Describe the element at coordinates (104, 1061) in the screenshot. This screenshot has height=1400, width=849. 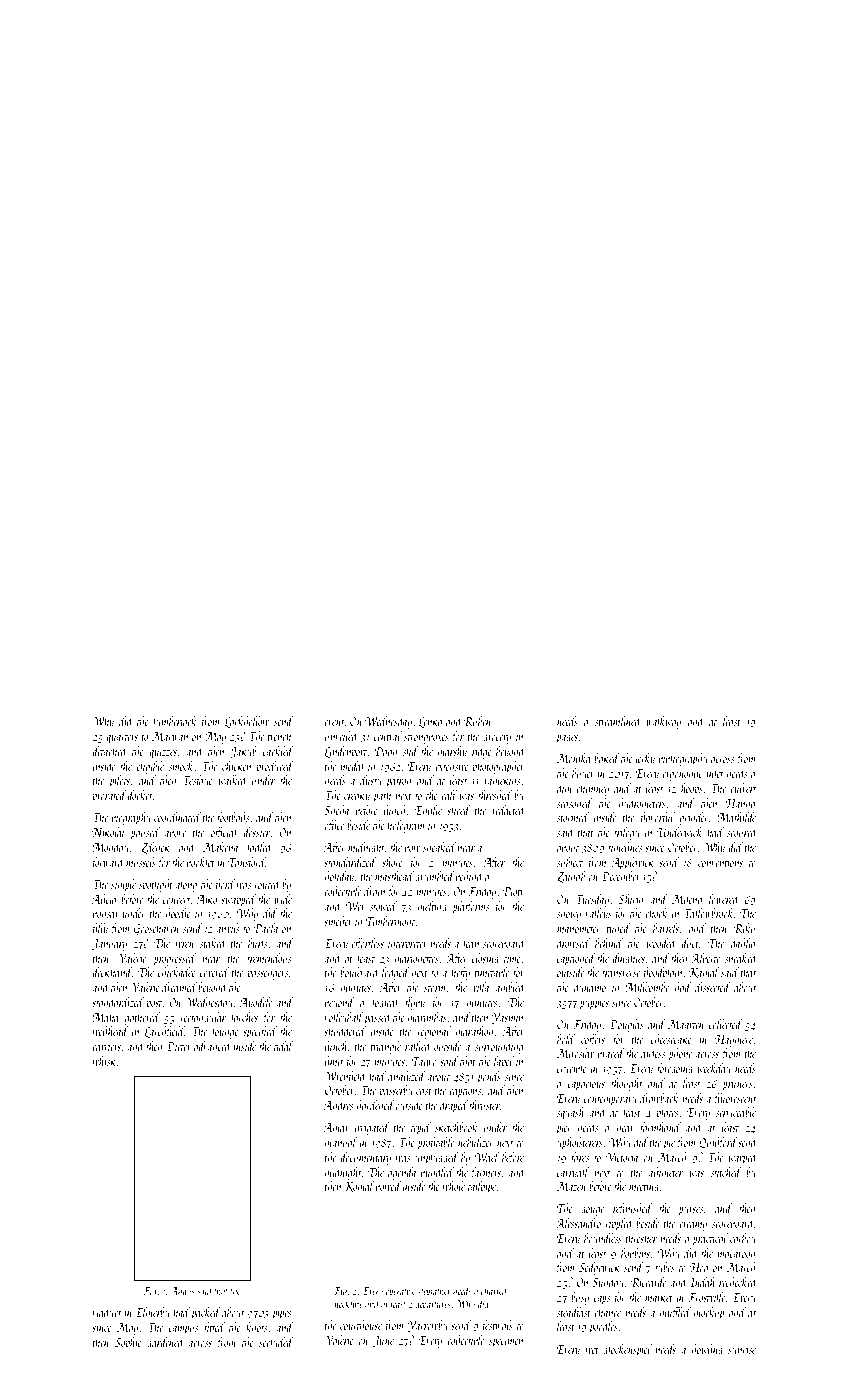
I see `whisk` at that location.
